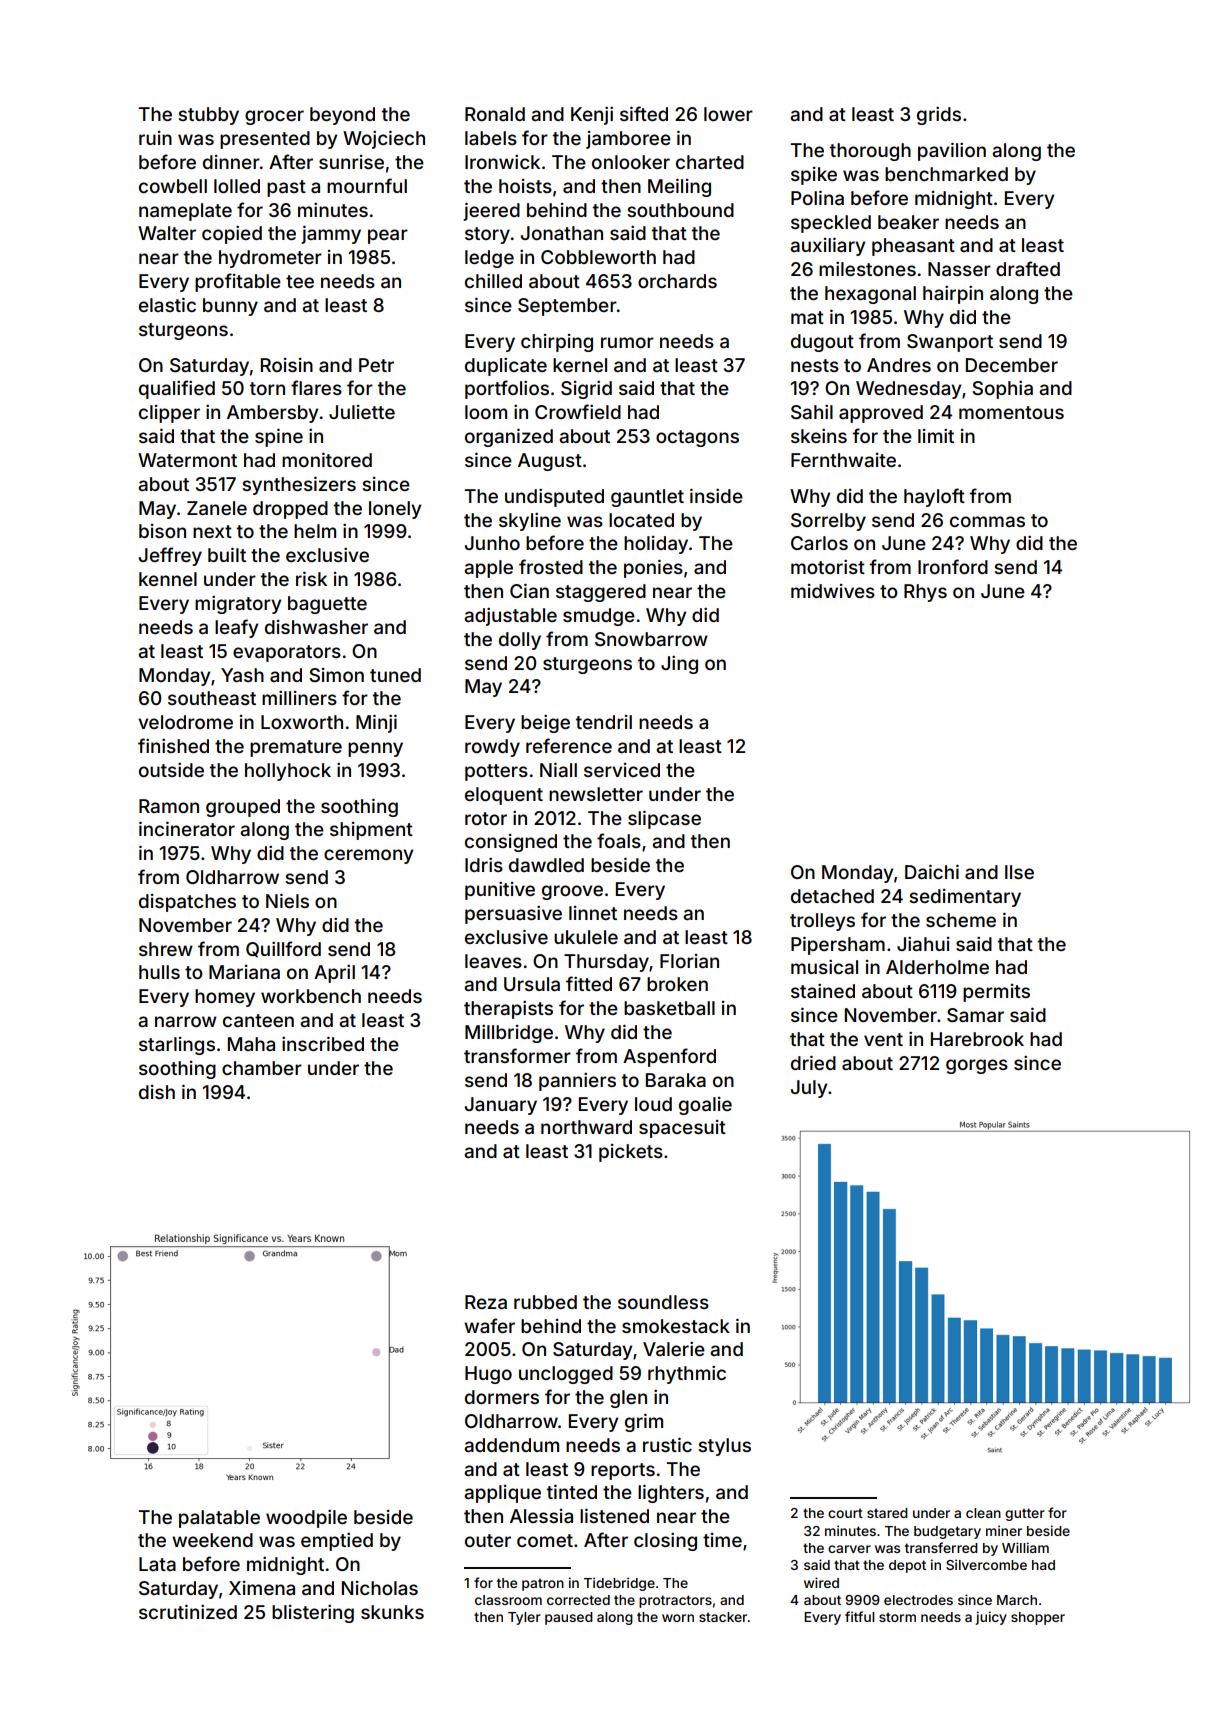 The image size is (1217, 1722). I want to click on applique, so click(502, 1494).
